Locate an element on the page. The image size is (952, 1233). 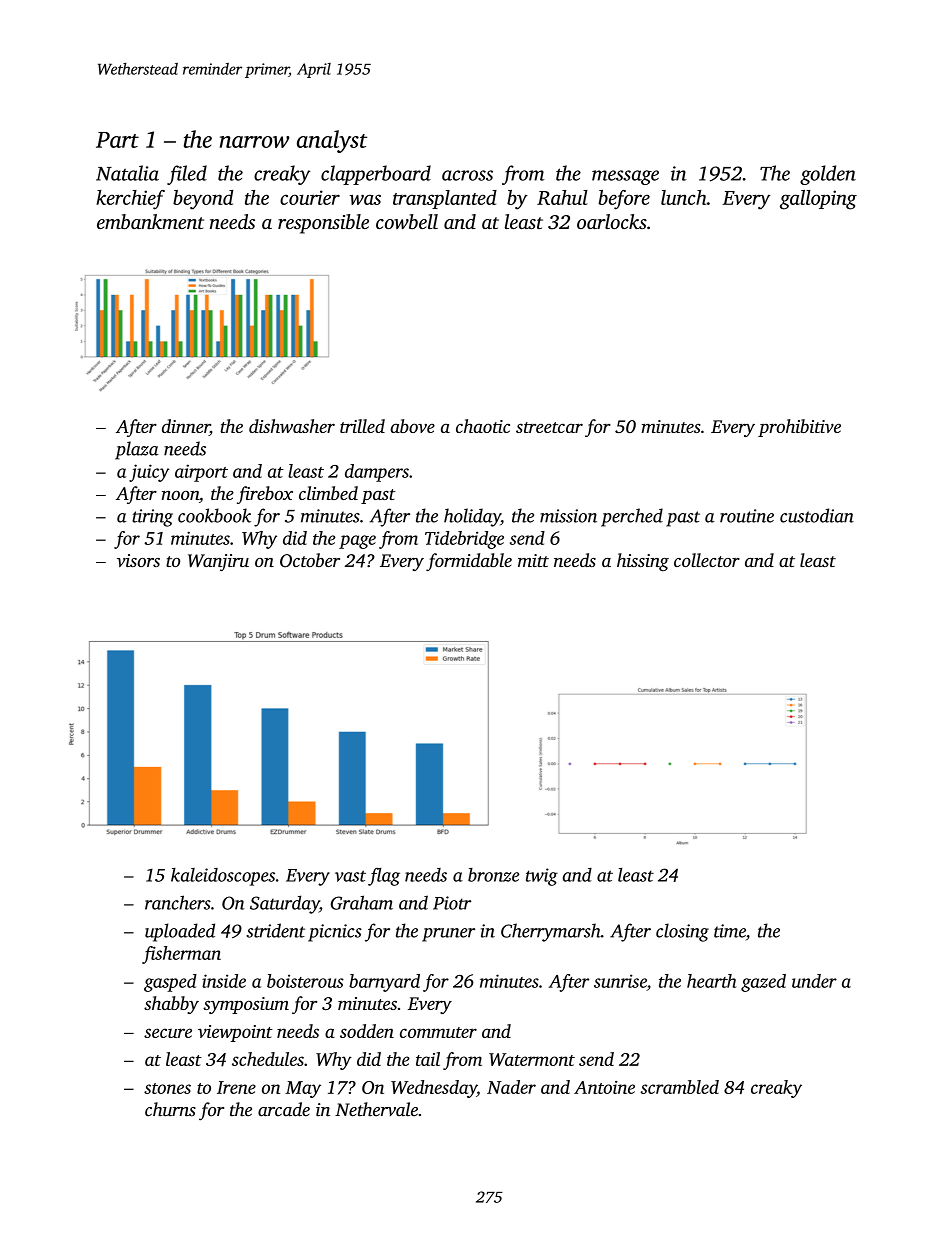
collector is located at coordinates (707, 560).
